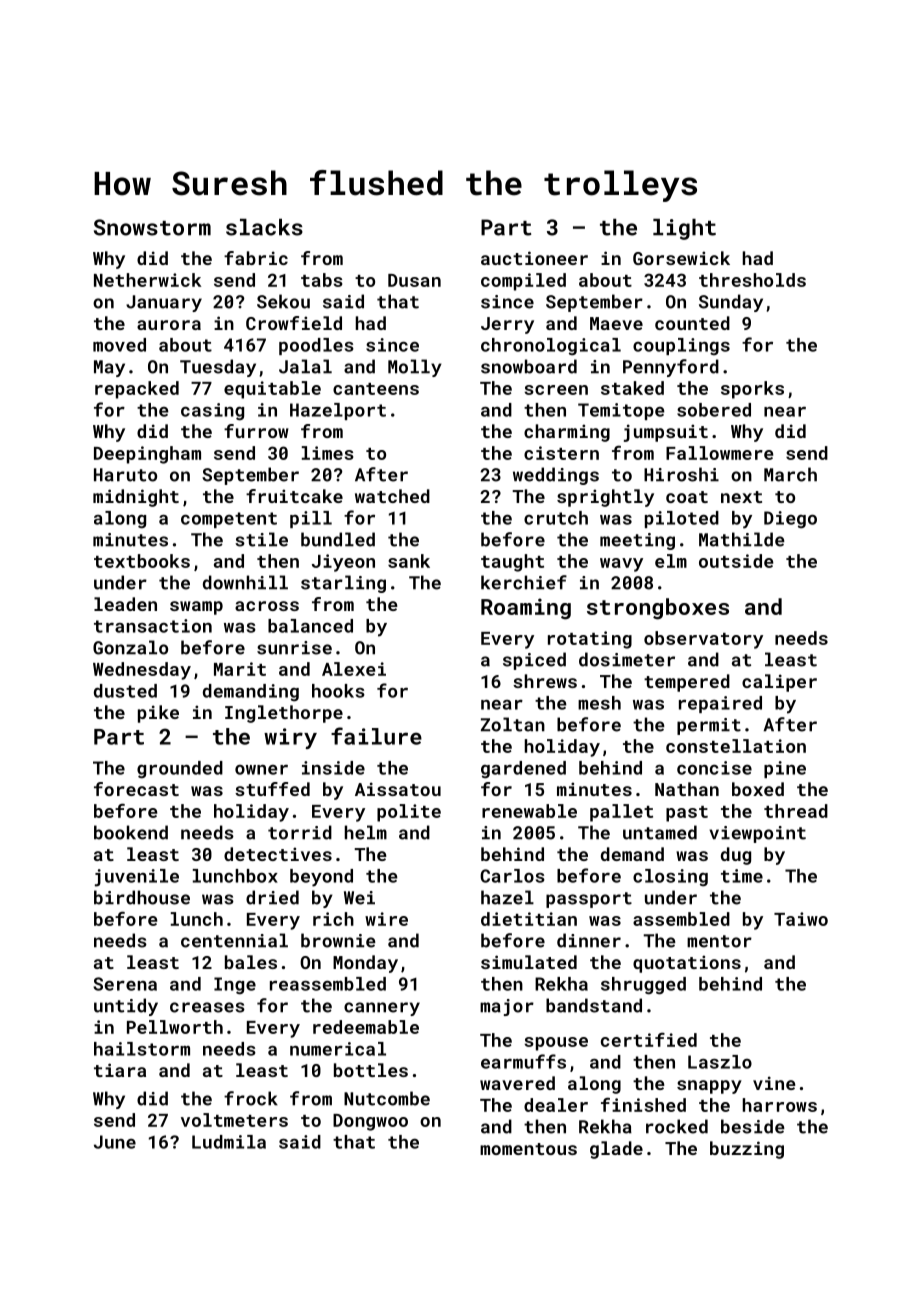  Describe the element at coordinates (736, 856) in the screenshot. I see `dug` at that location.
